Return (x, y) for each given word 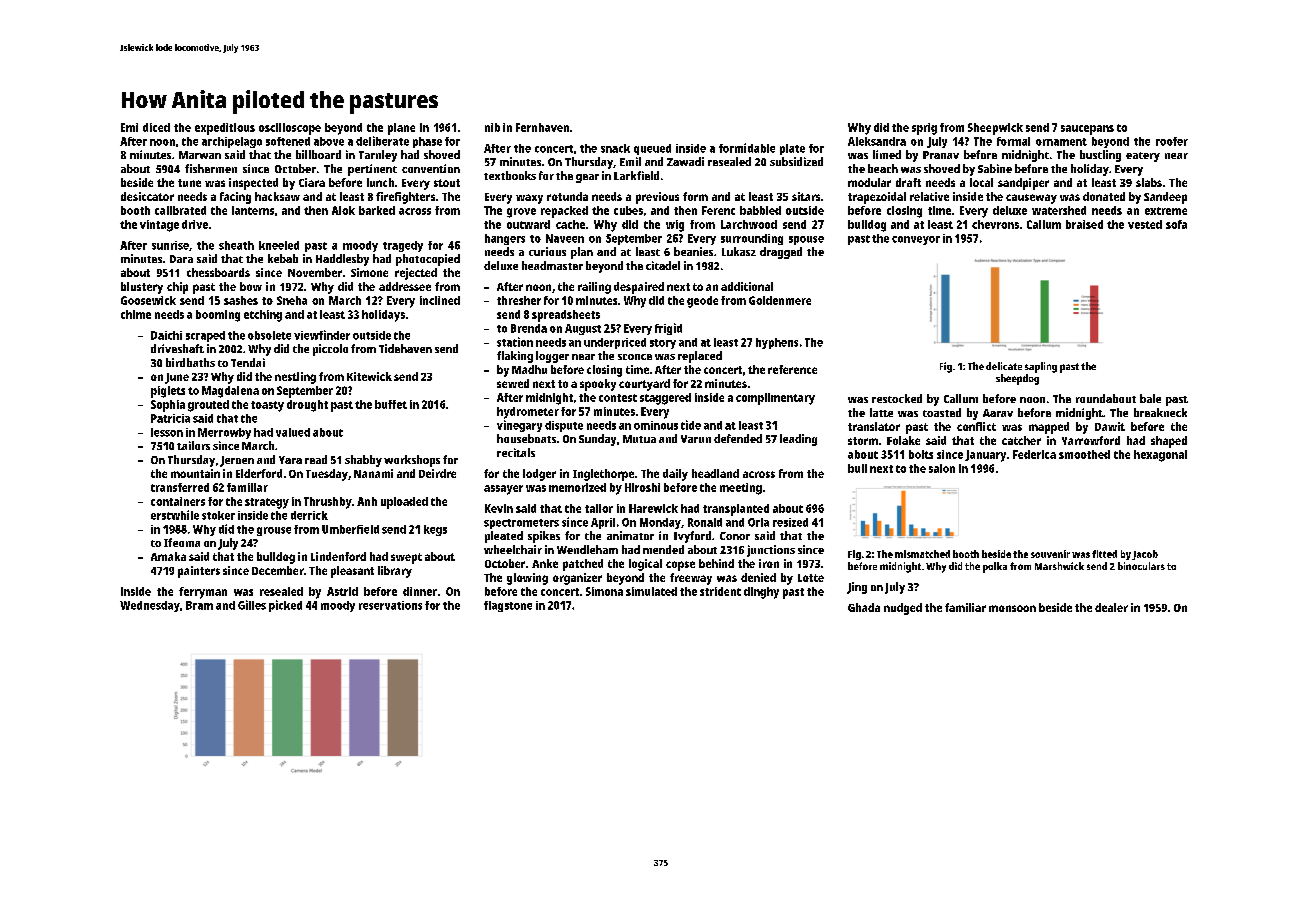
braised (1084, 224)
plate (792, 149)
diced (156, 127)
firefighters (405, 198)
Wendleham (587, 549)
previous (657, 198)
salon (942, 468)
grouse (274, 531)
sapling (1041, 367)
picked (285, 606)
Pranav (941, 155)
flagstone (508, 606)
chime (136, 314)
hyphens (777, 343)
